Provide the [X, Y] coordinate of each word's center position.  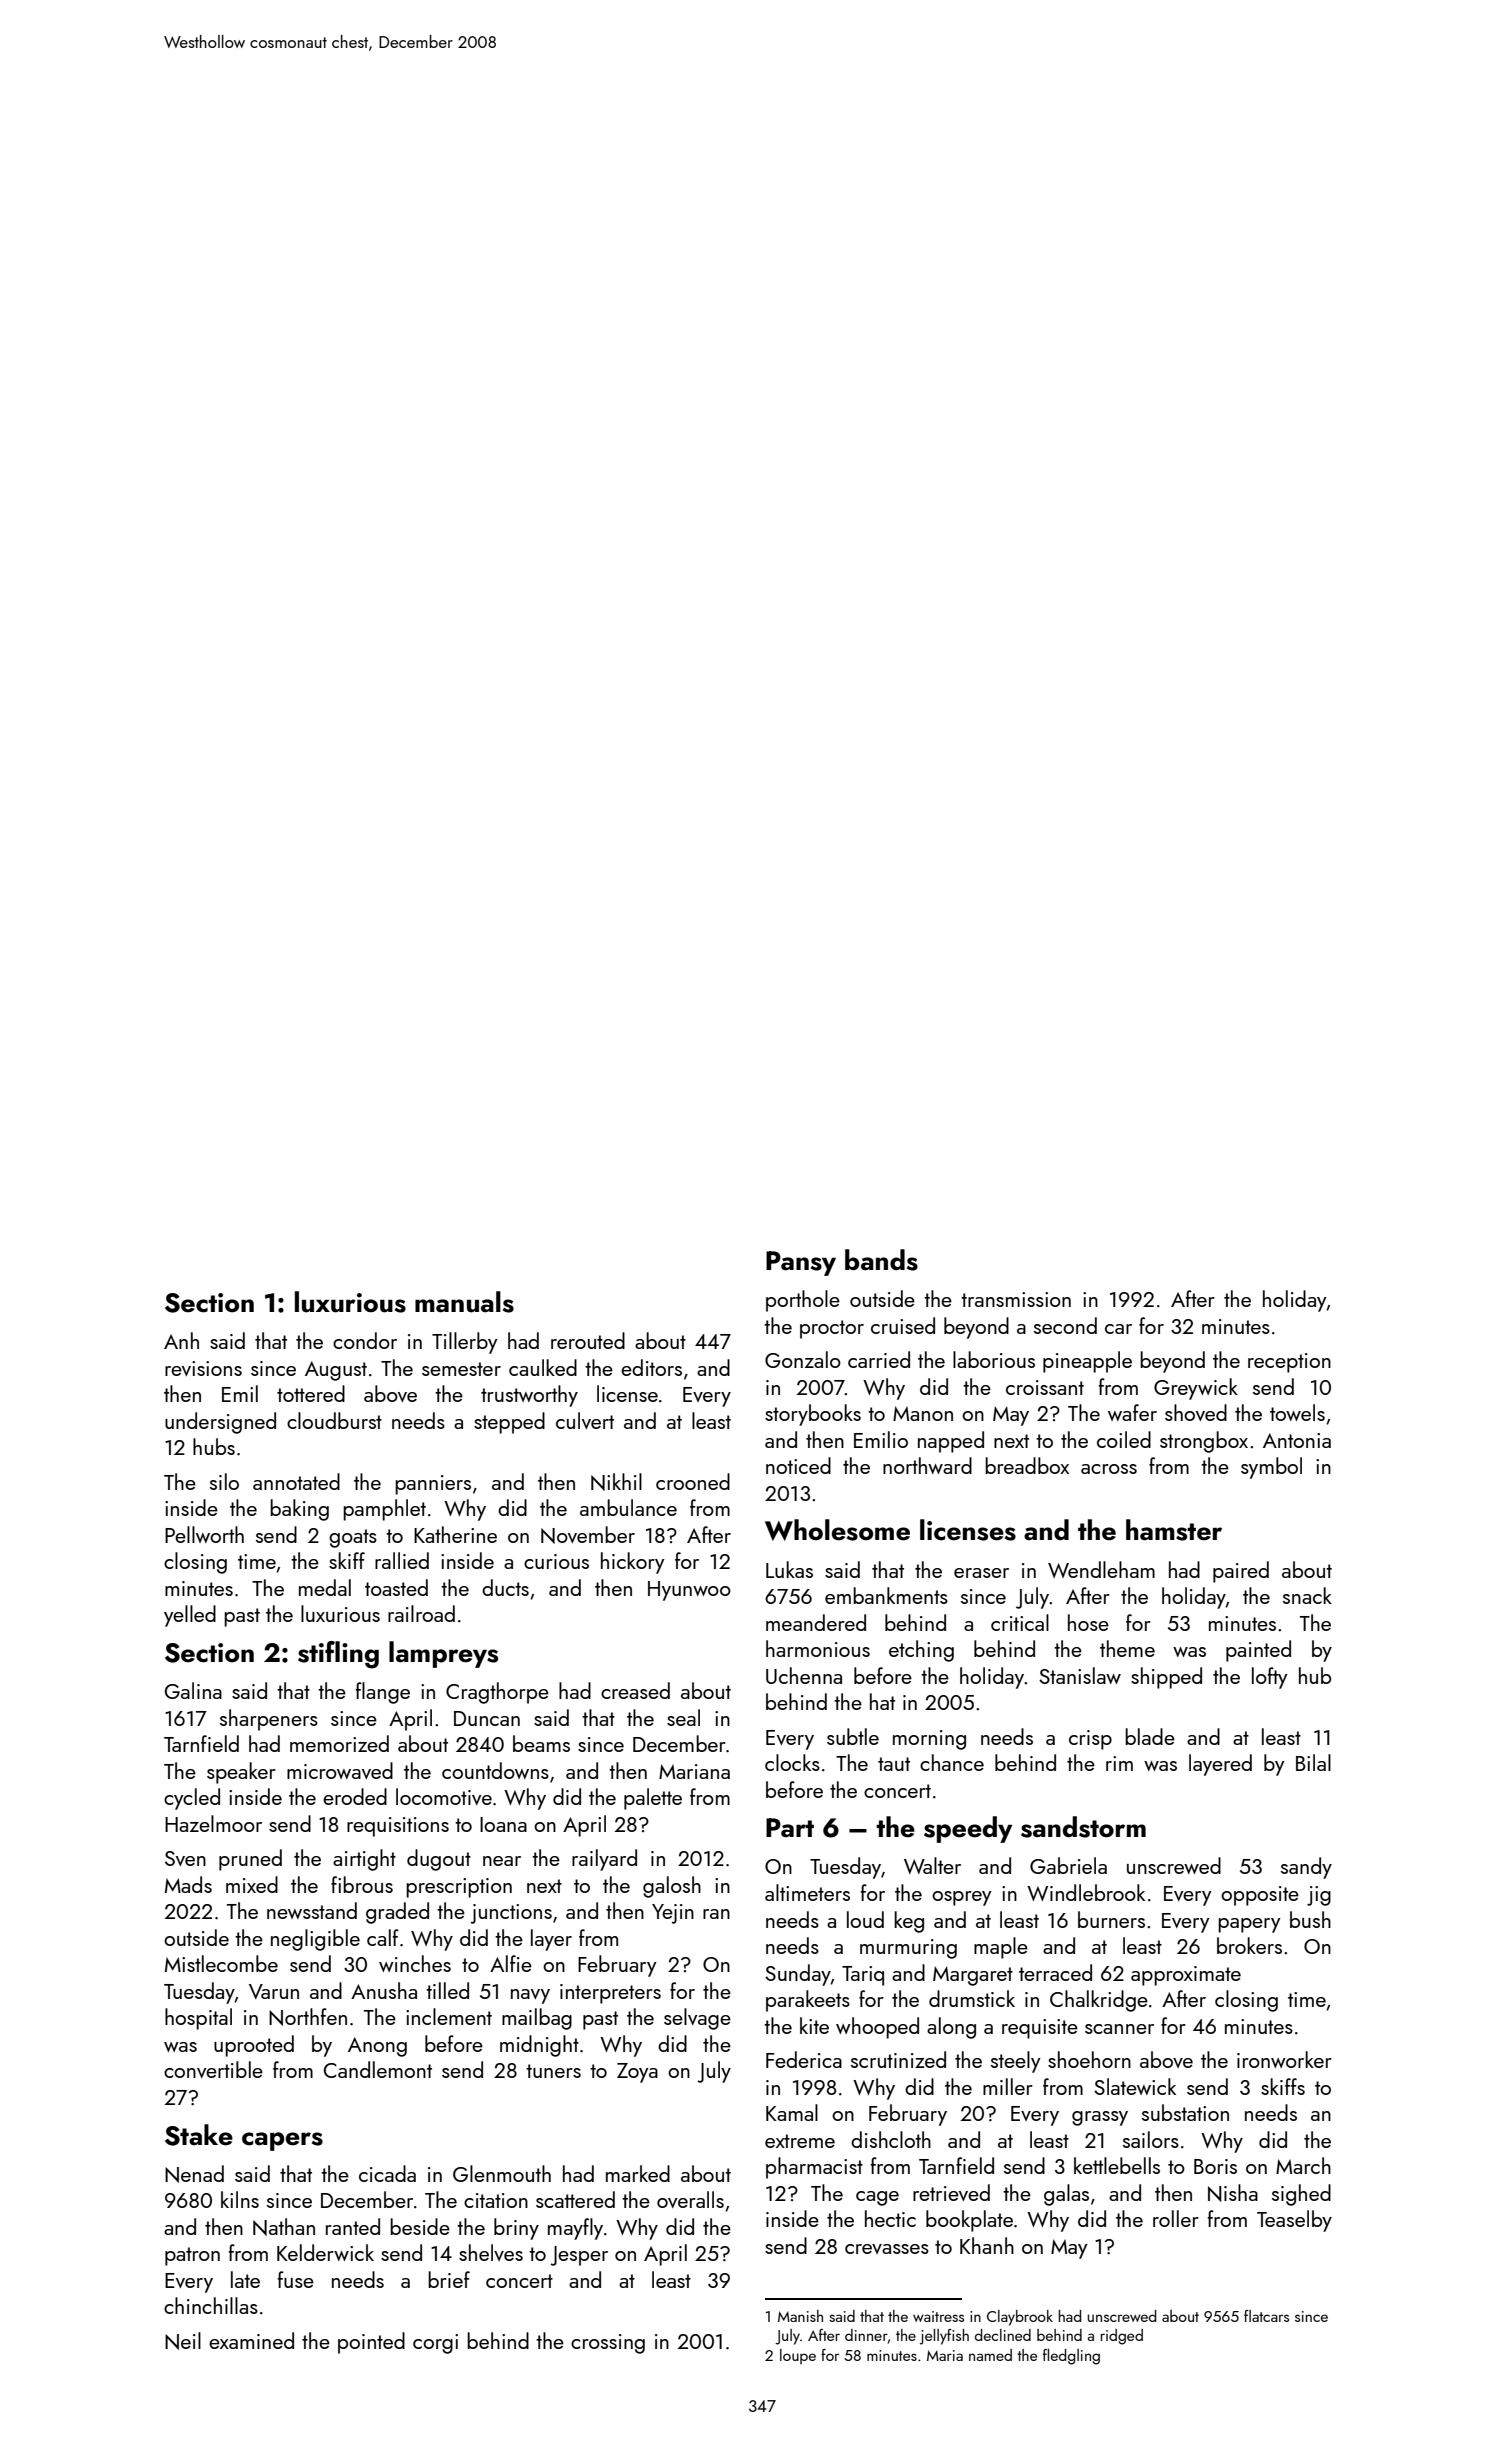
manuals [464, 1302]
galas [1066, 2195]
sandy [1306, 1868]
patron [192, 2256]
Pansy [801, 1263]
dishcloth [891, 2139]
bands [881, 1260]
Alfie [511, 1963]
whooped [877, 2028]
